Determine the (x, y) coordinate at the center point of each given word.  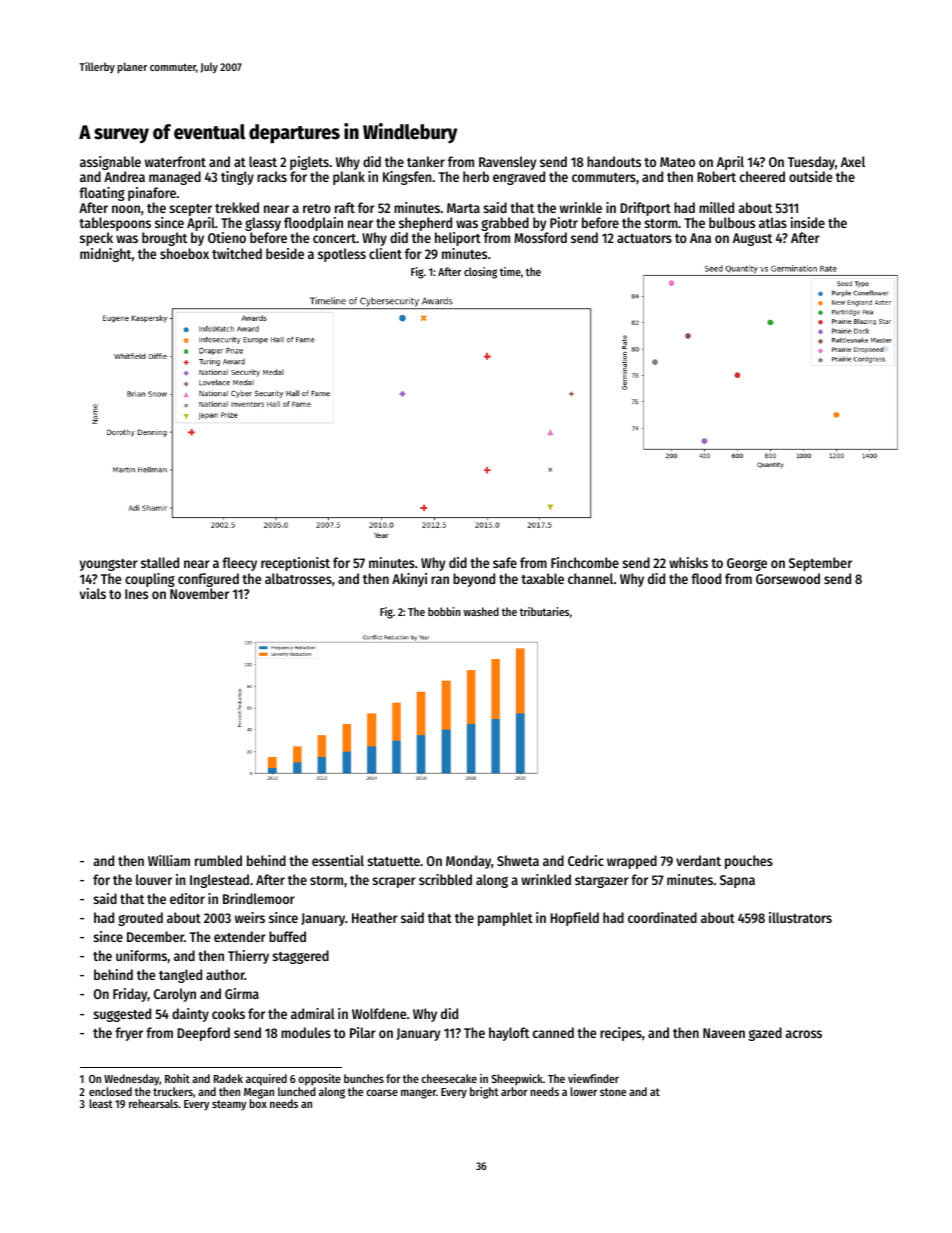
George (747, 564)
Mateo (677, 162)
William (169, 860)
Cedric (586, 860)
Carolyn (175, 995)
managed (175, 178)
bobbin (444, 611)
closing (480, 273)
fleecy (239, 564)
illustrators (800, 917)
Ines (136, 594)
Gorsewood (788, 578)
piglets (309, 163)
